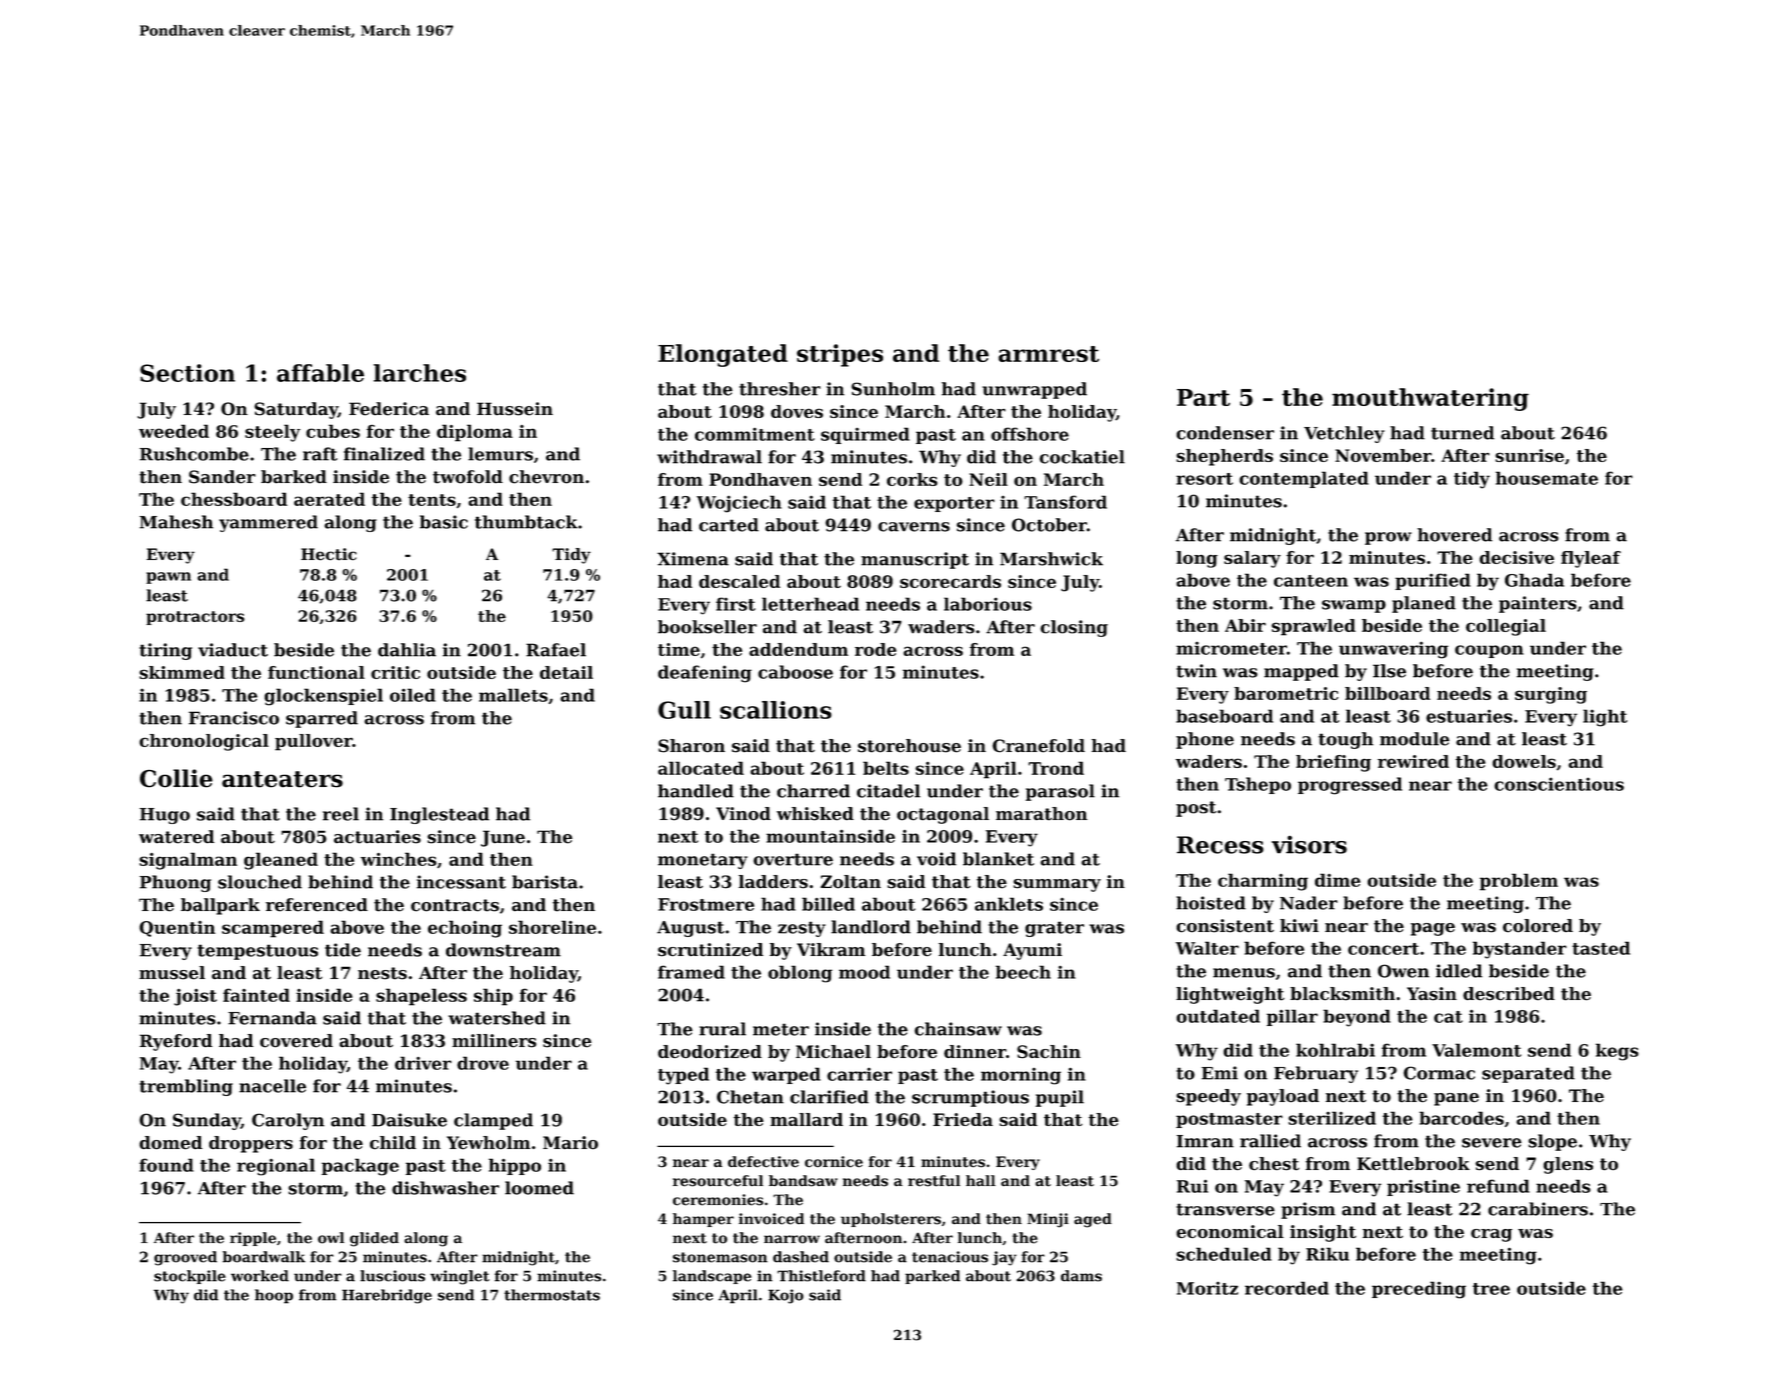 The width and height of the image is (1786, 1380). Describe the element at coordinates (387, 1296) in the image. I see `Harebridge` at that location.
